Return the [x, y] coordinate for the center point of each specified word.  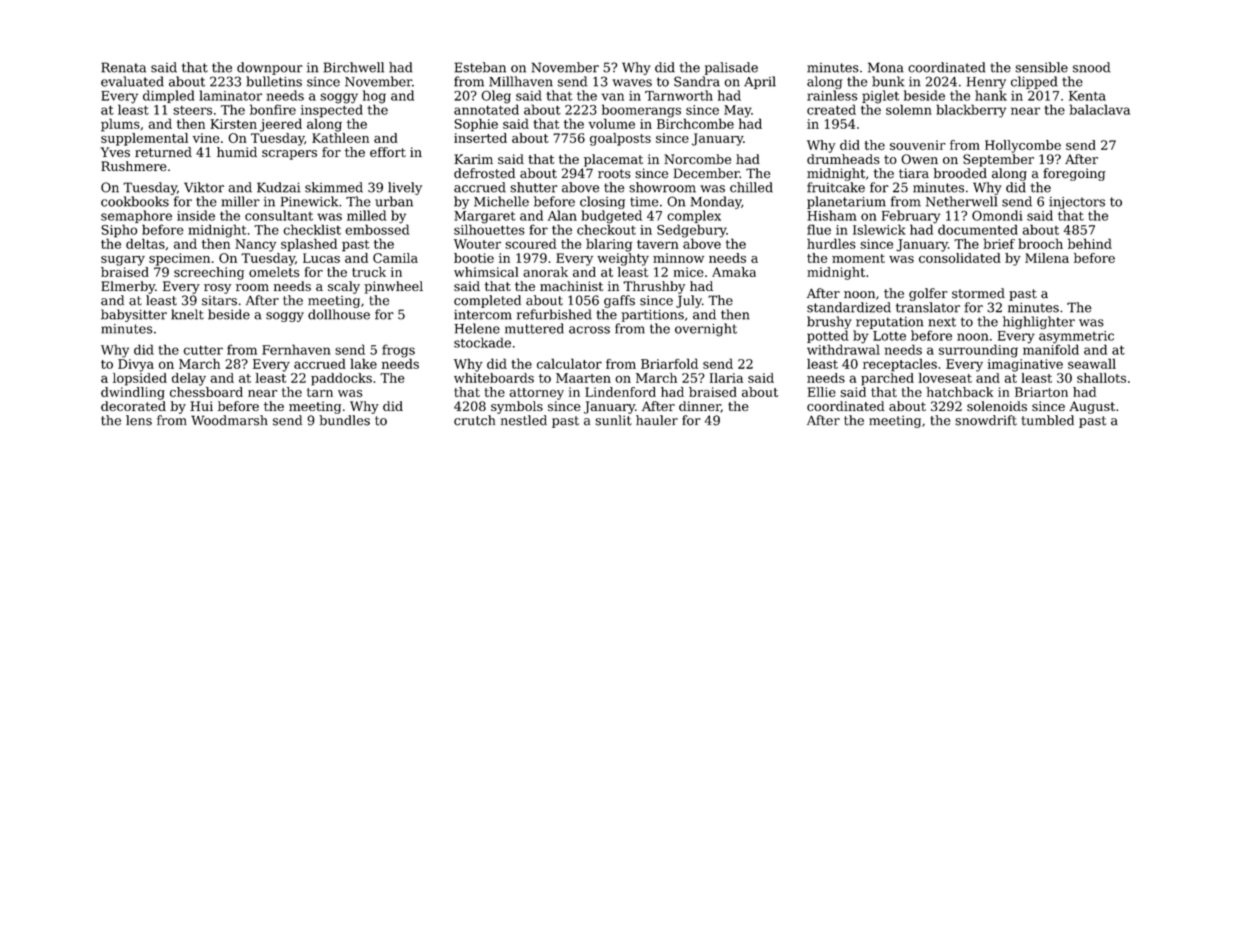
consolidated [960, 258]
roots [614, 174]
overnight [706, 330]
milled [367, 215]
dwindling [133, 393]
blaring [609, 245]
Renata [123, 67]
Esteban [480, 67]
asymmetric [1076, 337]
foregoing [1074, 174]
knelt [187, 314]
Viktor [204, 187]
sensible [1041, 67]
